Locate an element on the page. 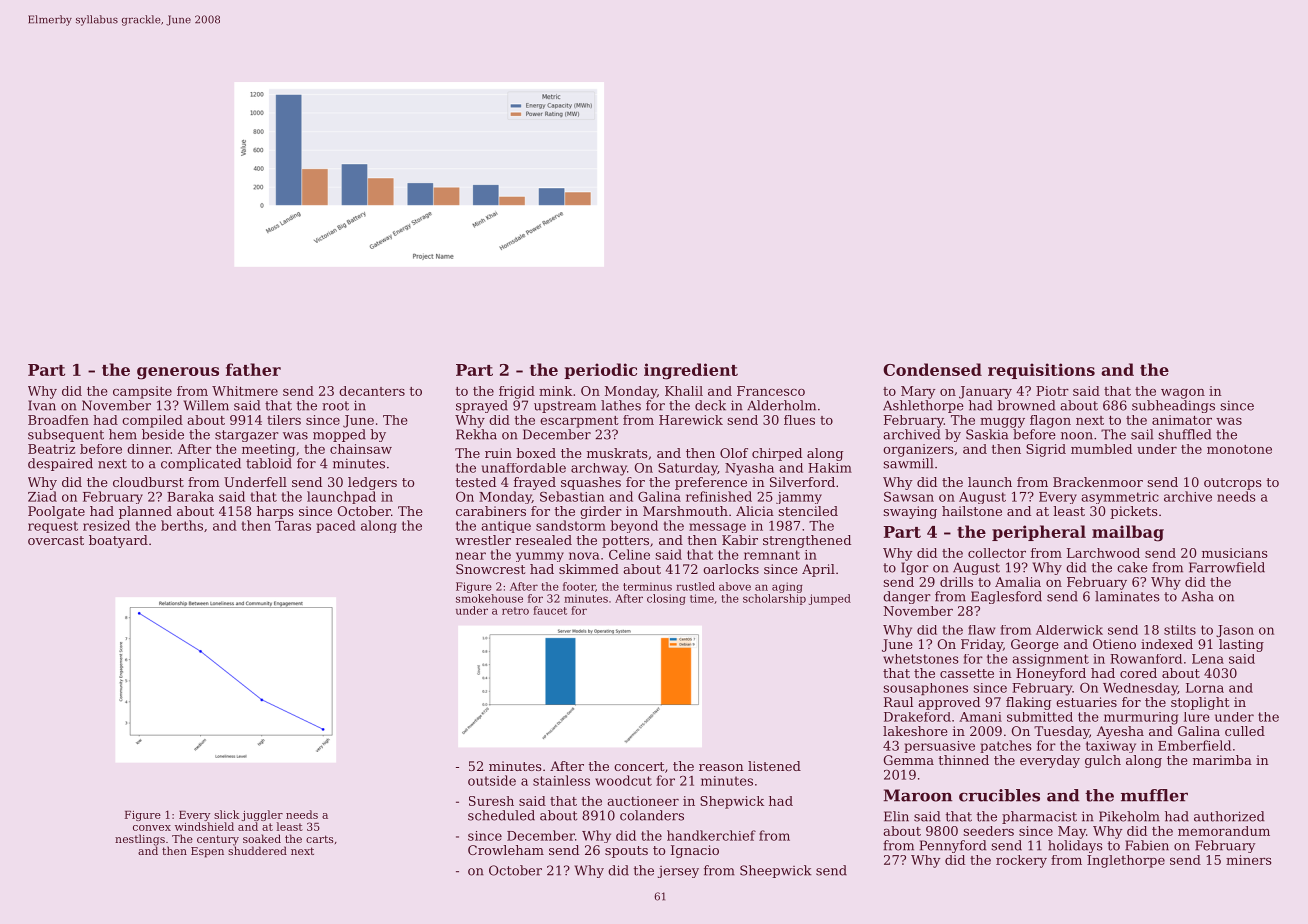  Suresh is located at coordinates (491, 801).
